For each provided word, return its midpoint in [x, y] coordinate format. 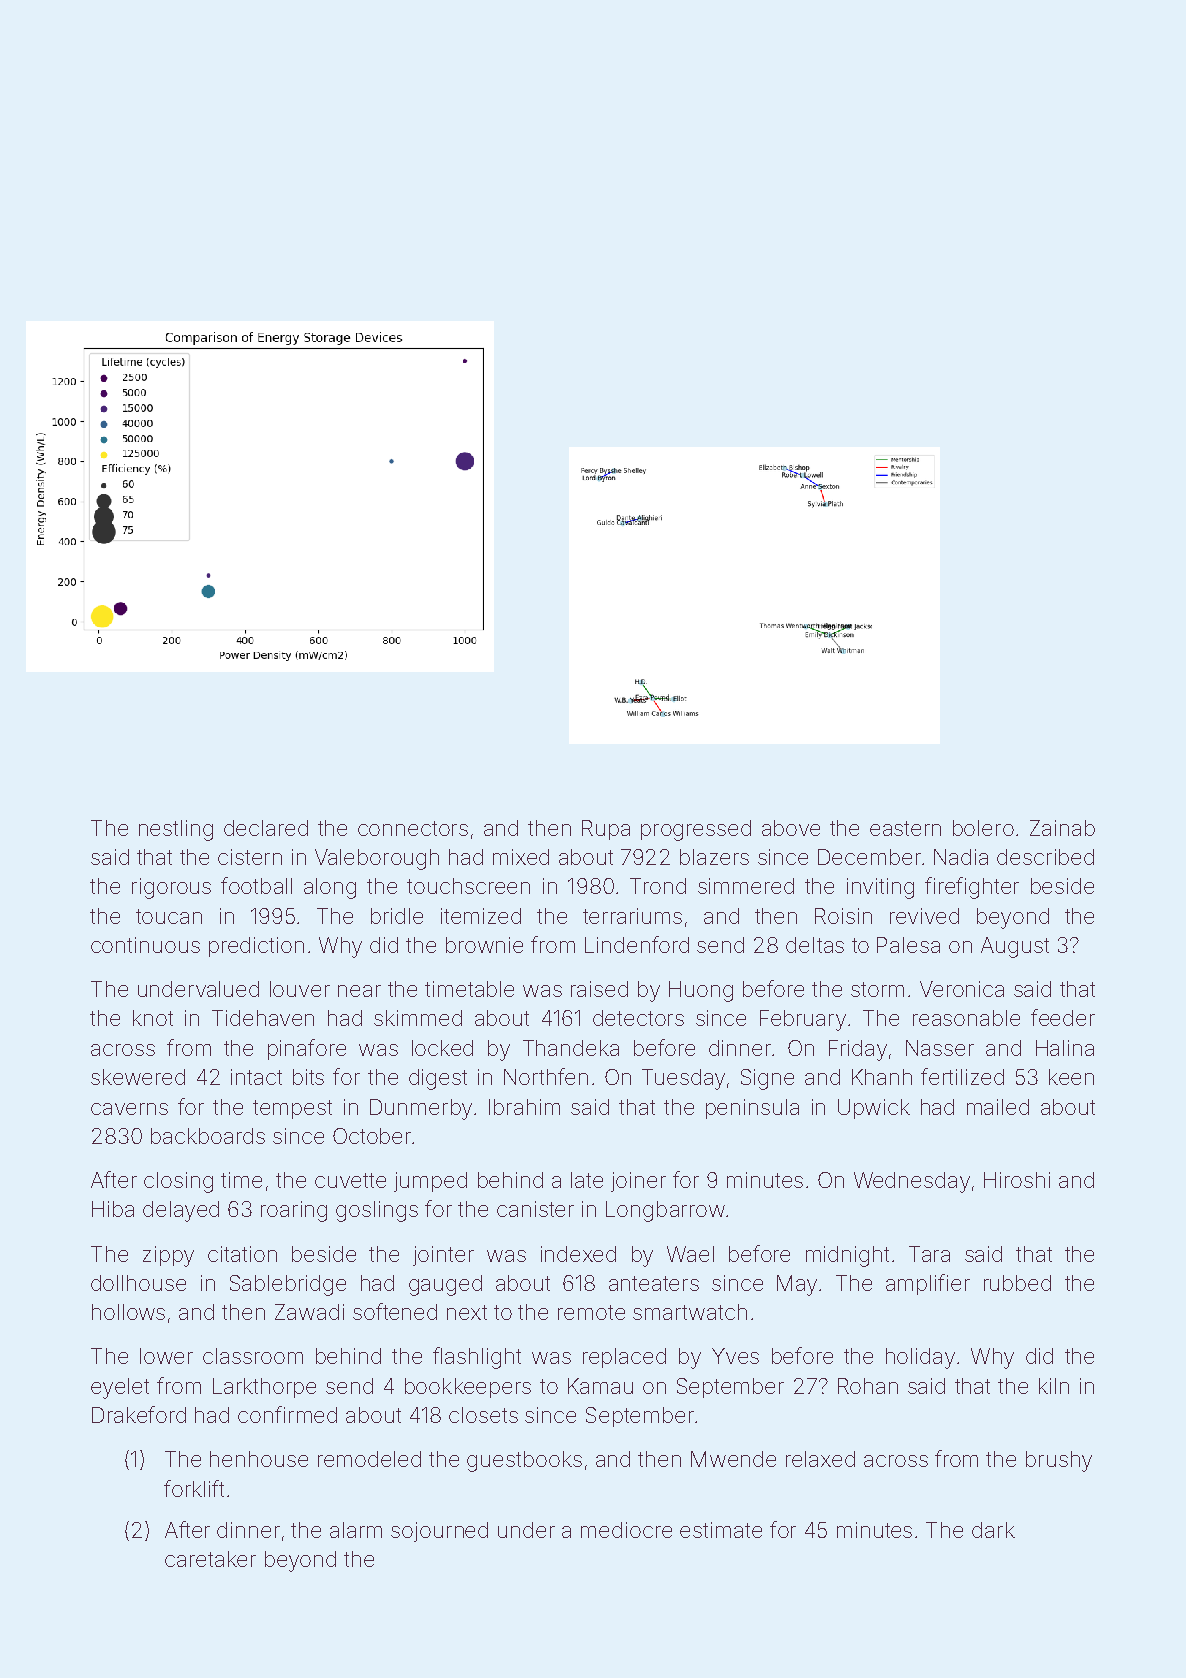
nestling [176, 830]
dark [993, 1530]
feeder [1063, 1017]
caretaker [210, 1559]
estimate [721, 1530]
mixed [521, 857]
